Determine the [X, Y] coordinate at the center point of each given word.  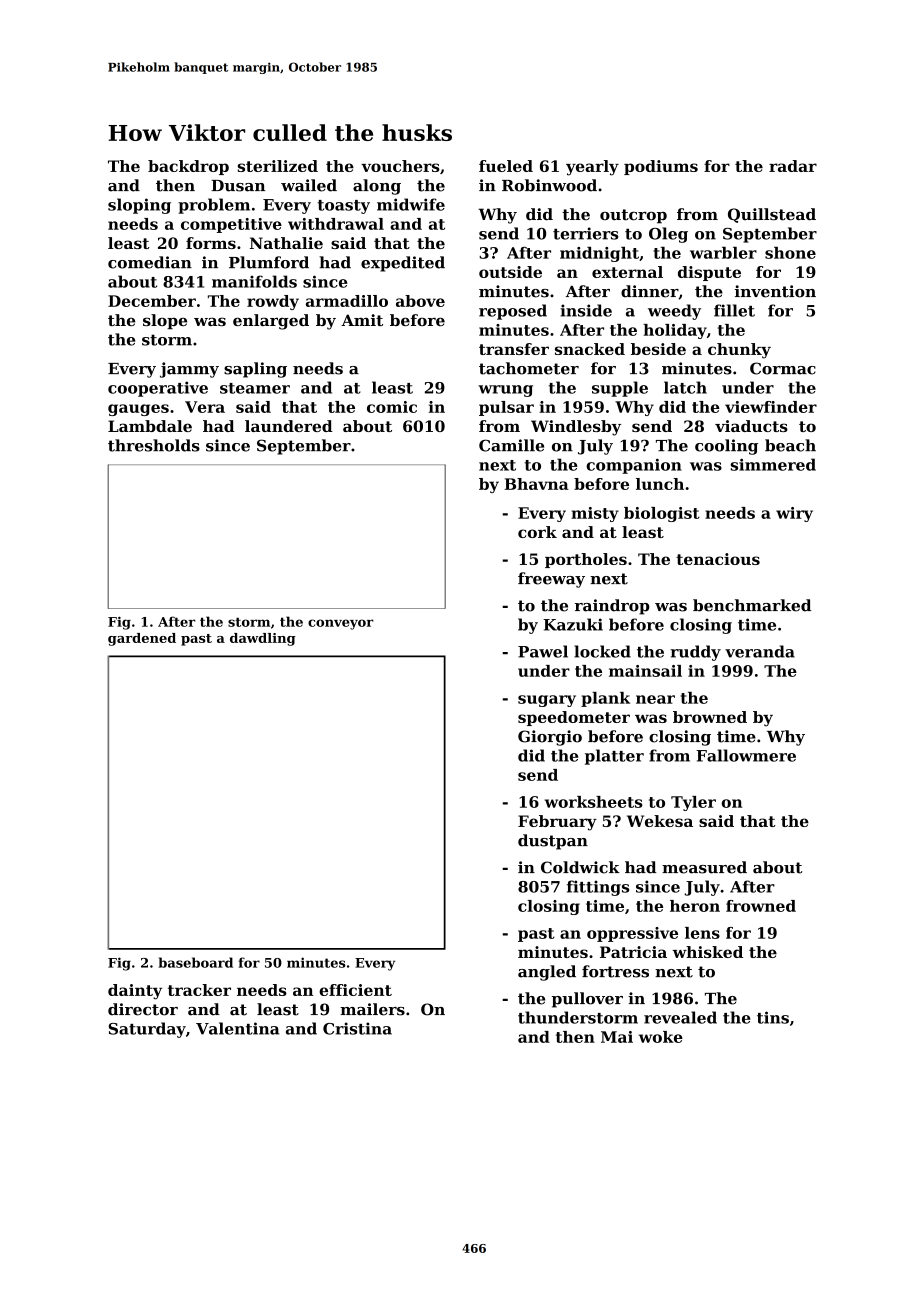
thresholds [154, 445]
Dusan [238, 186]
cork [537, 532]
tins [773, 1017]
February [557, 823]
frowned [761, 906]
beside [658, 349]
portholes [586, 560]
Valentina [237, 1028]
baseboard [195, 962]
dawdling [263, 639]
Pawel [543, 651]
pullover [587, 1000]
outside [510, 272]
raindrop [612, 607]
